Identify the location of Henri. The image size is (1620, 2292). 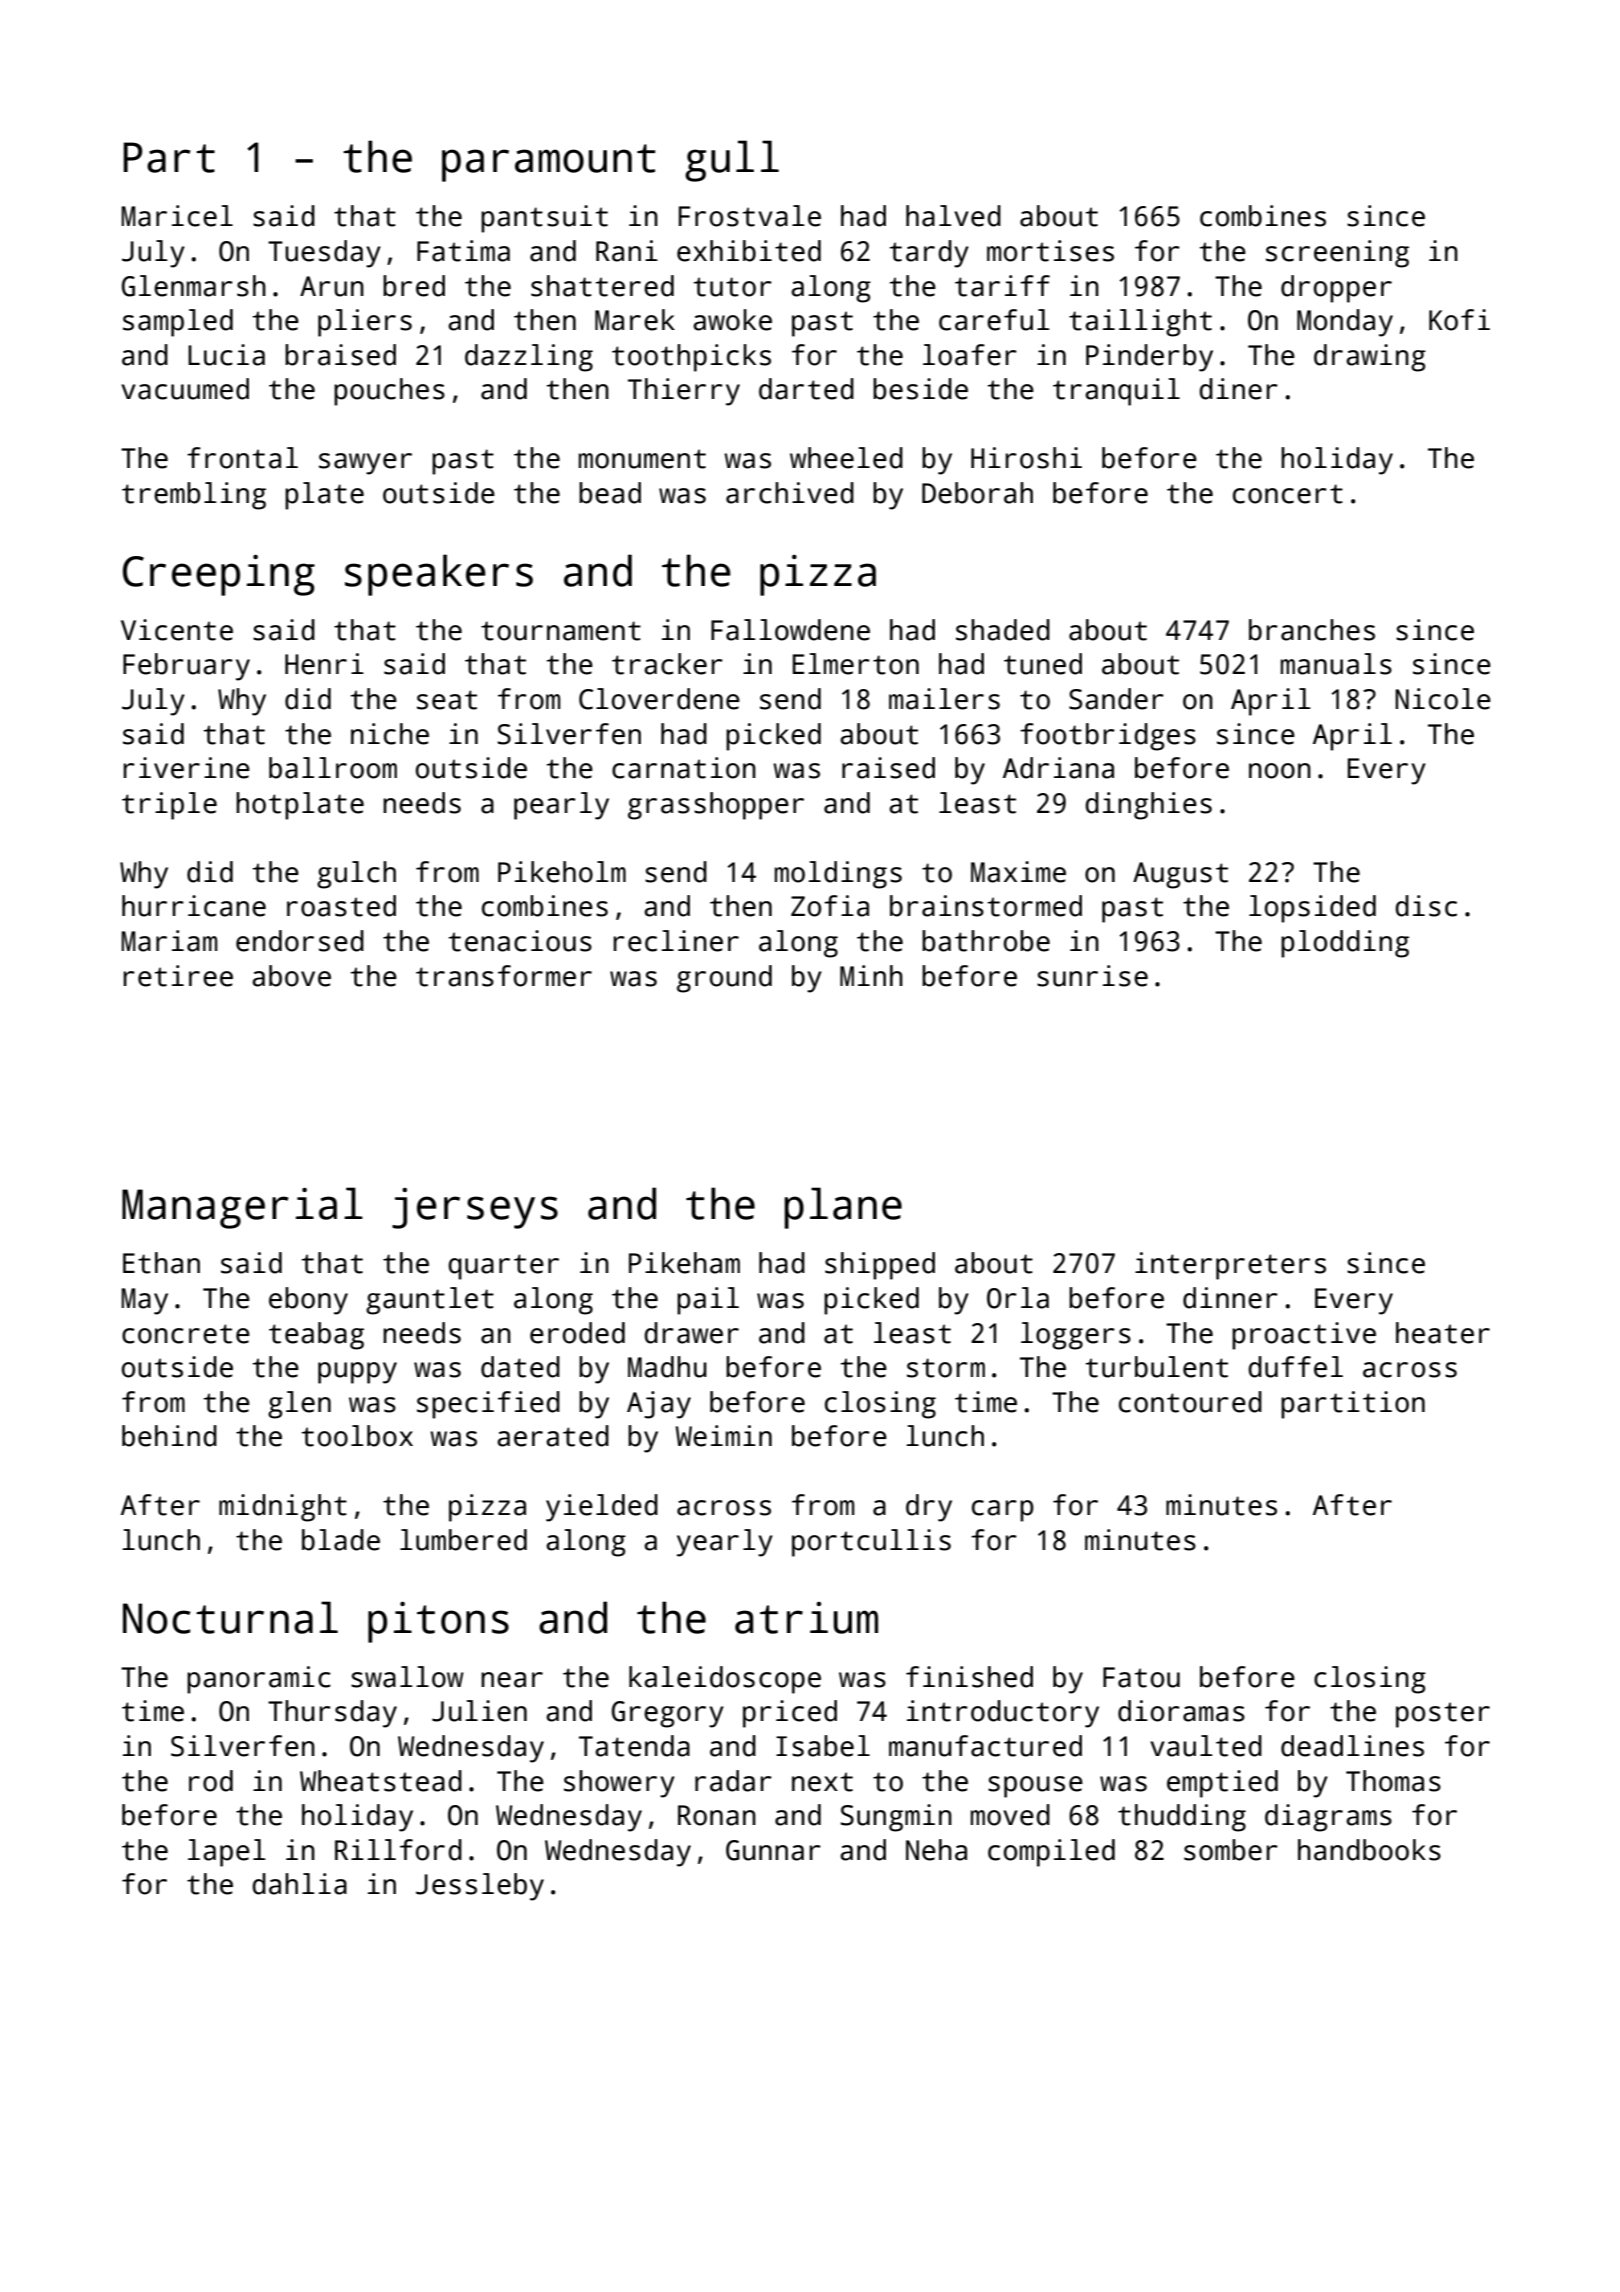
(324, 664).
